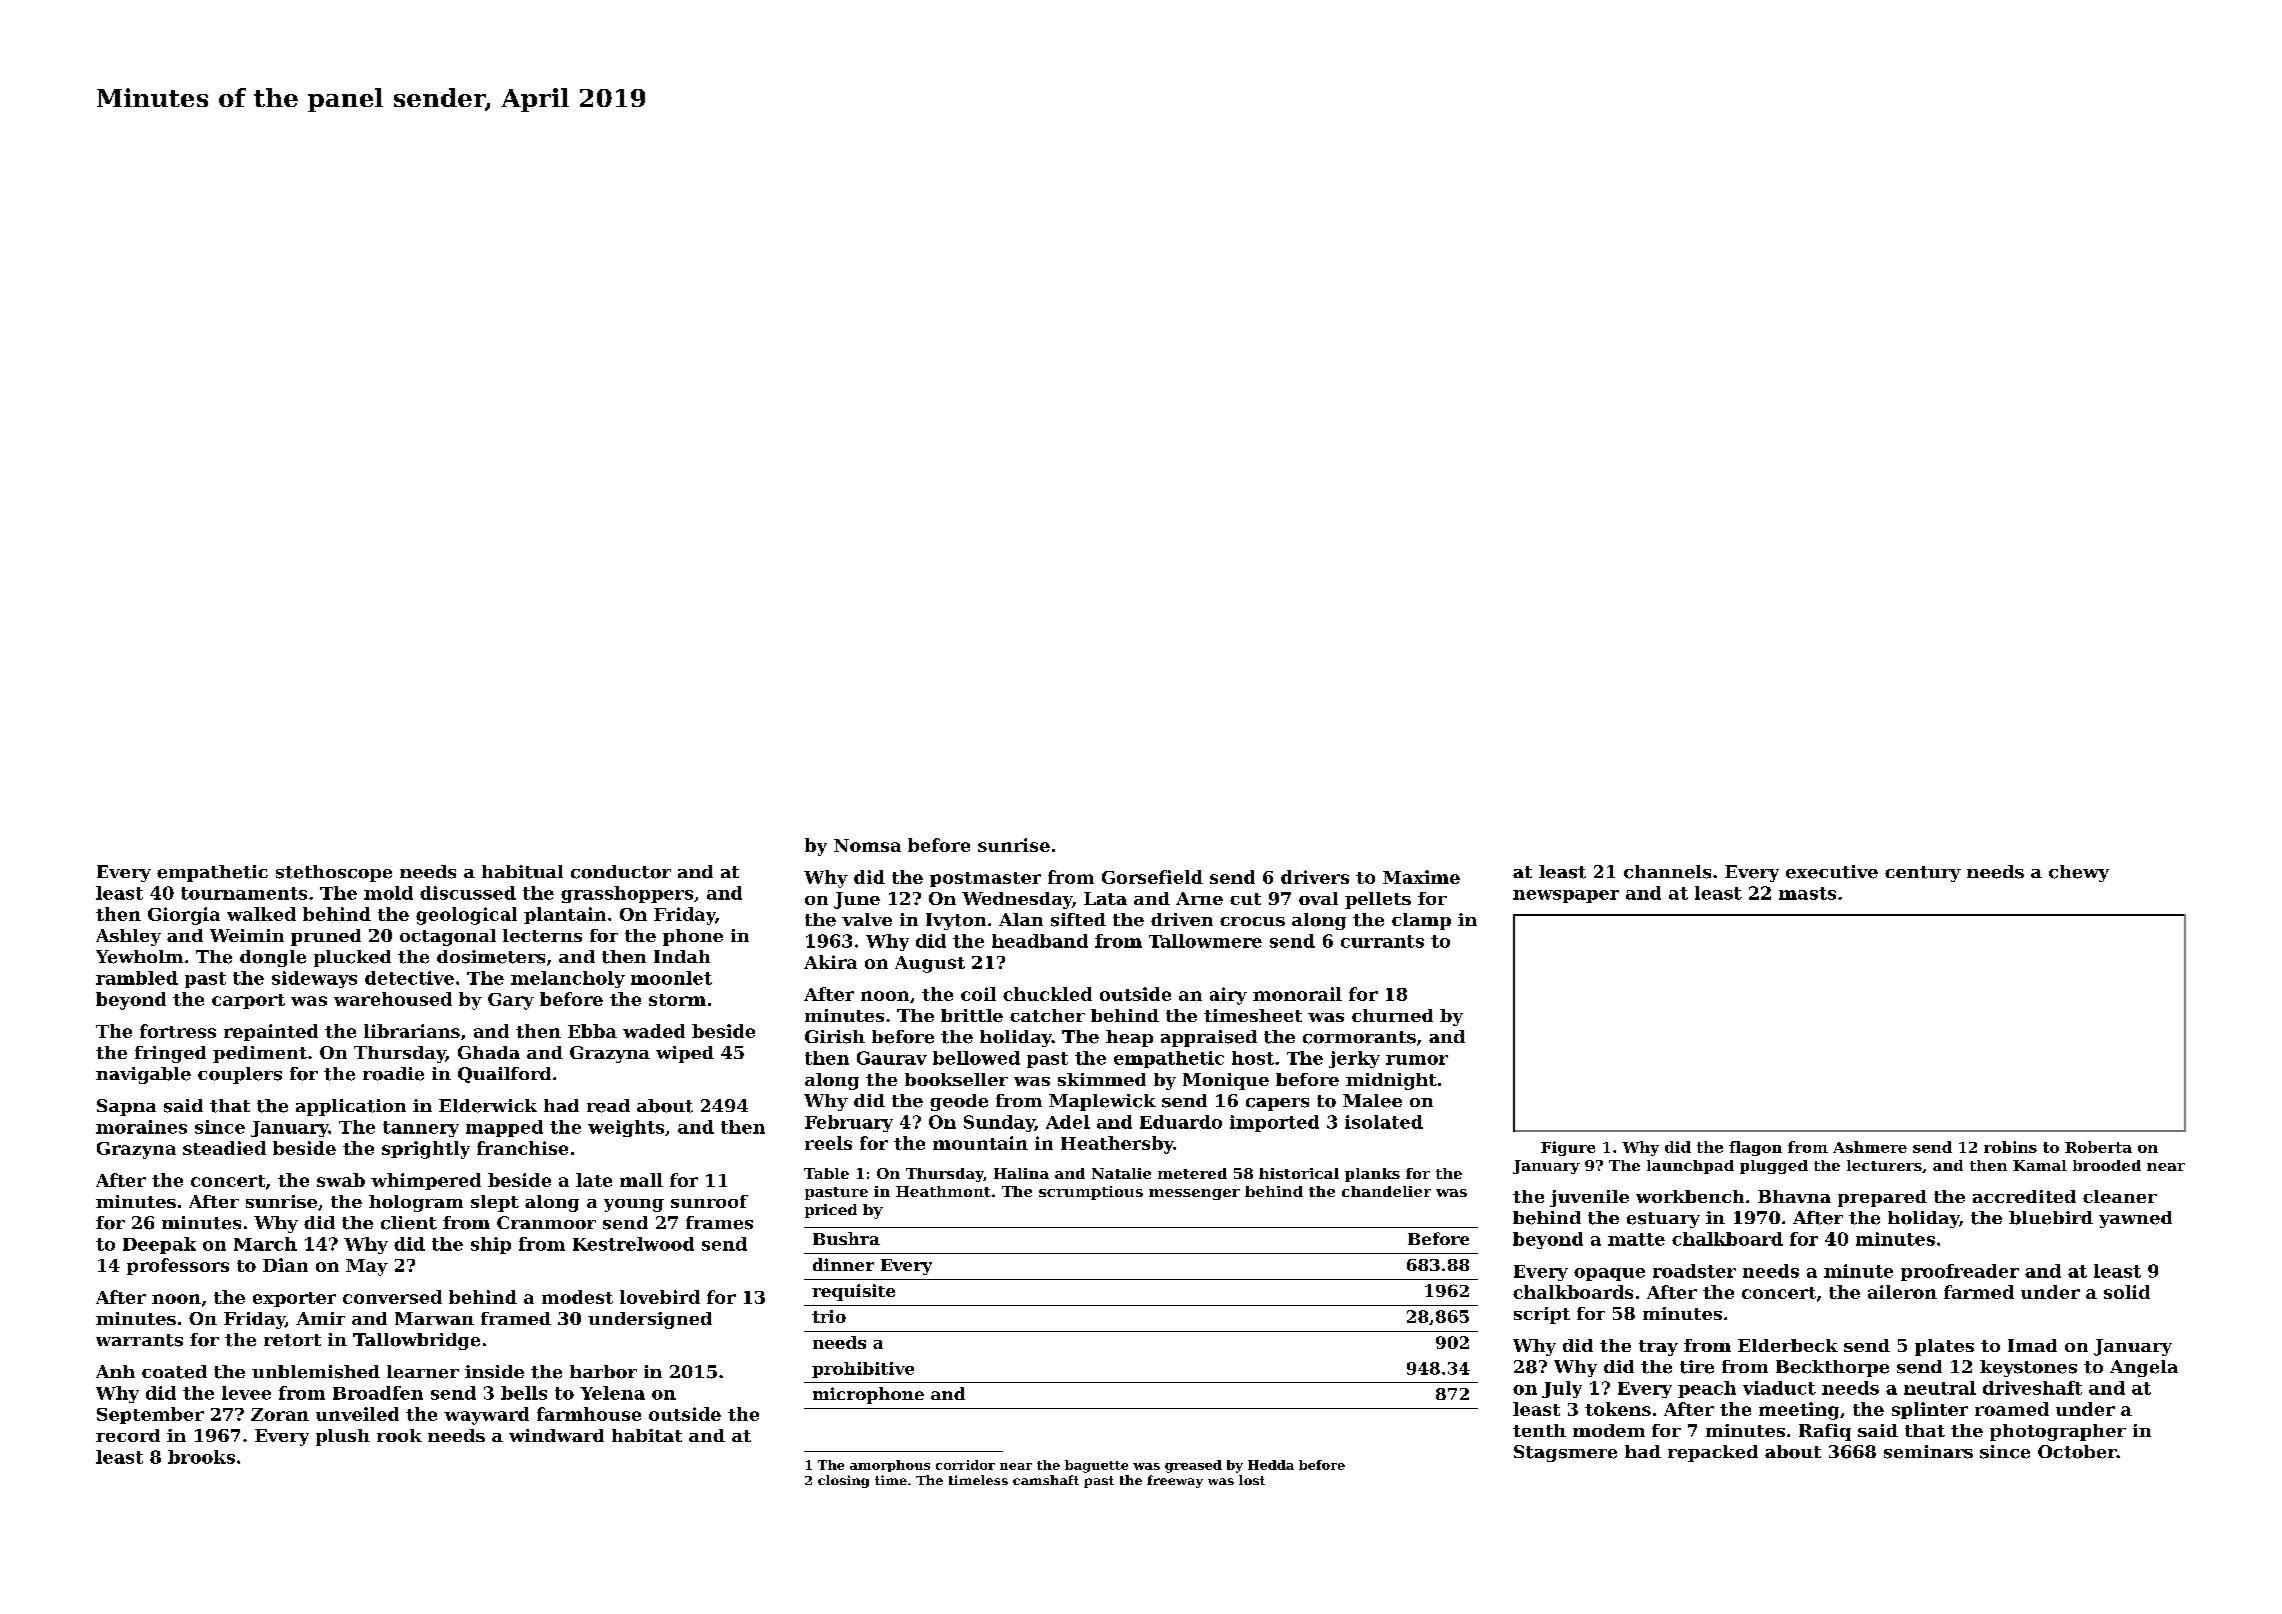 The height and width of the document is (1614, 2282). I want to click on chewy, so click(2079, 873).
